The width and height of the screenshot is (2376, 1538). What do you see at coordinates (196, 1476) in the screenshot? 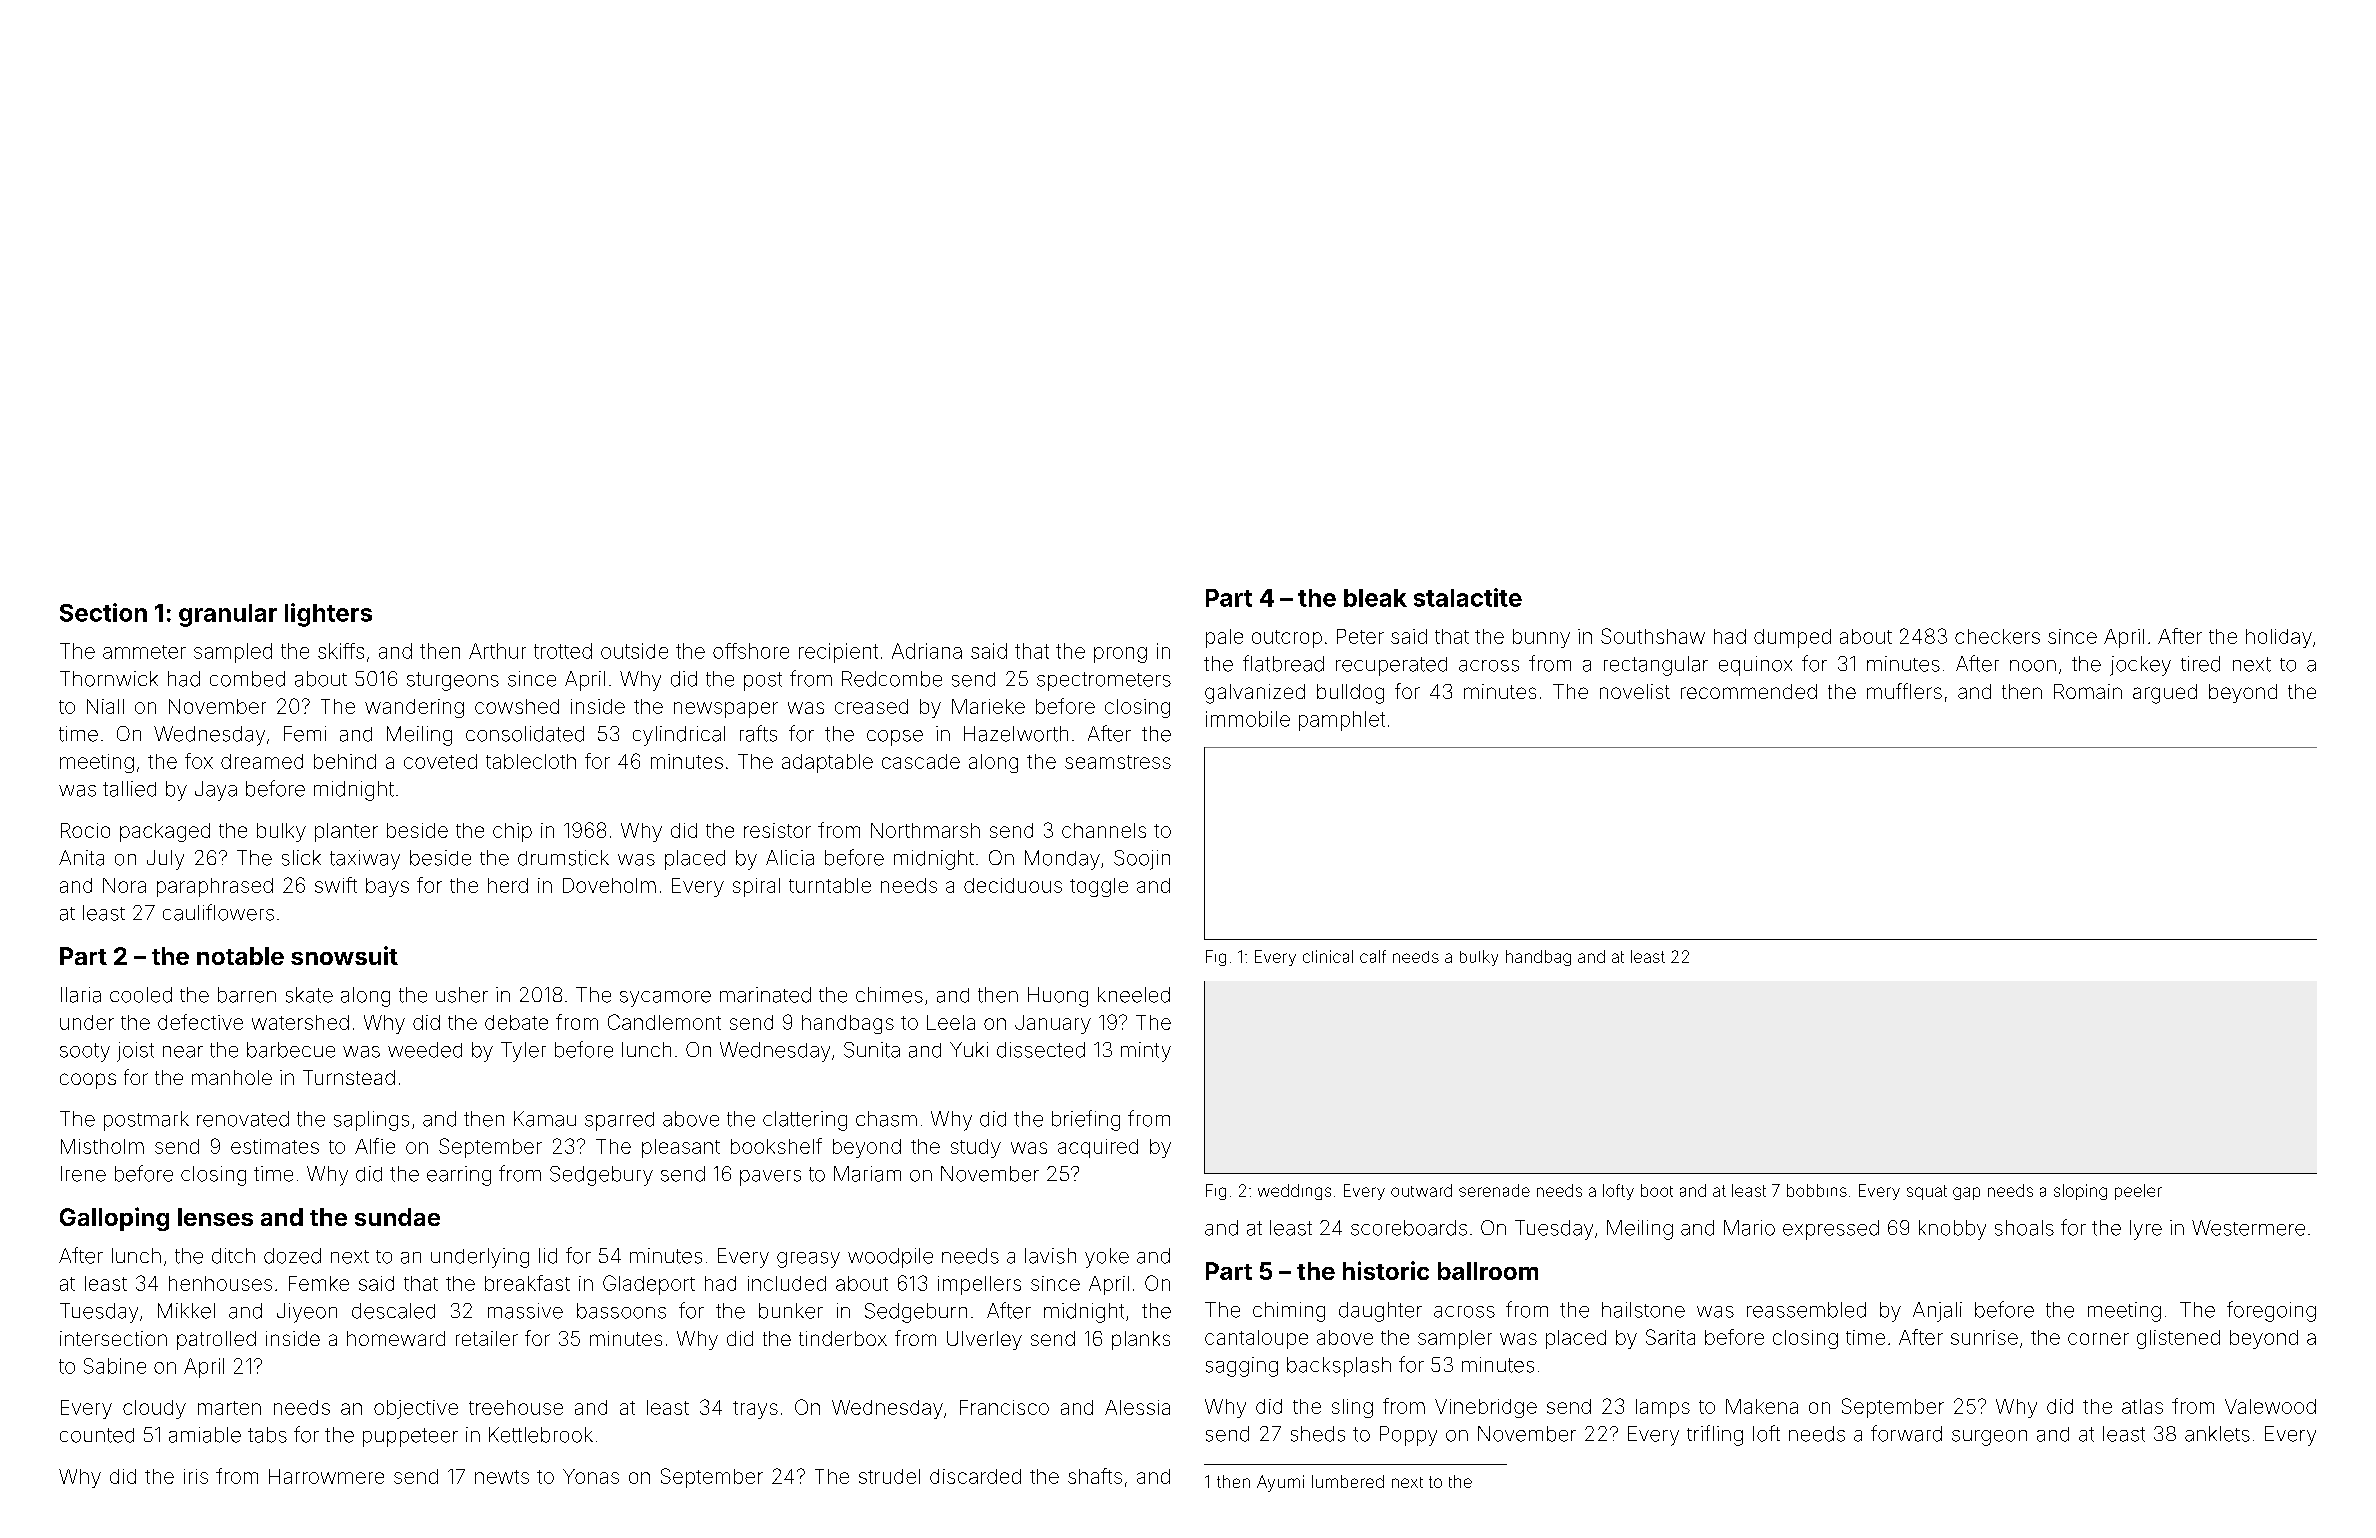
I see `iris` at bounding box center [196, 1476].
